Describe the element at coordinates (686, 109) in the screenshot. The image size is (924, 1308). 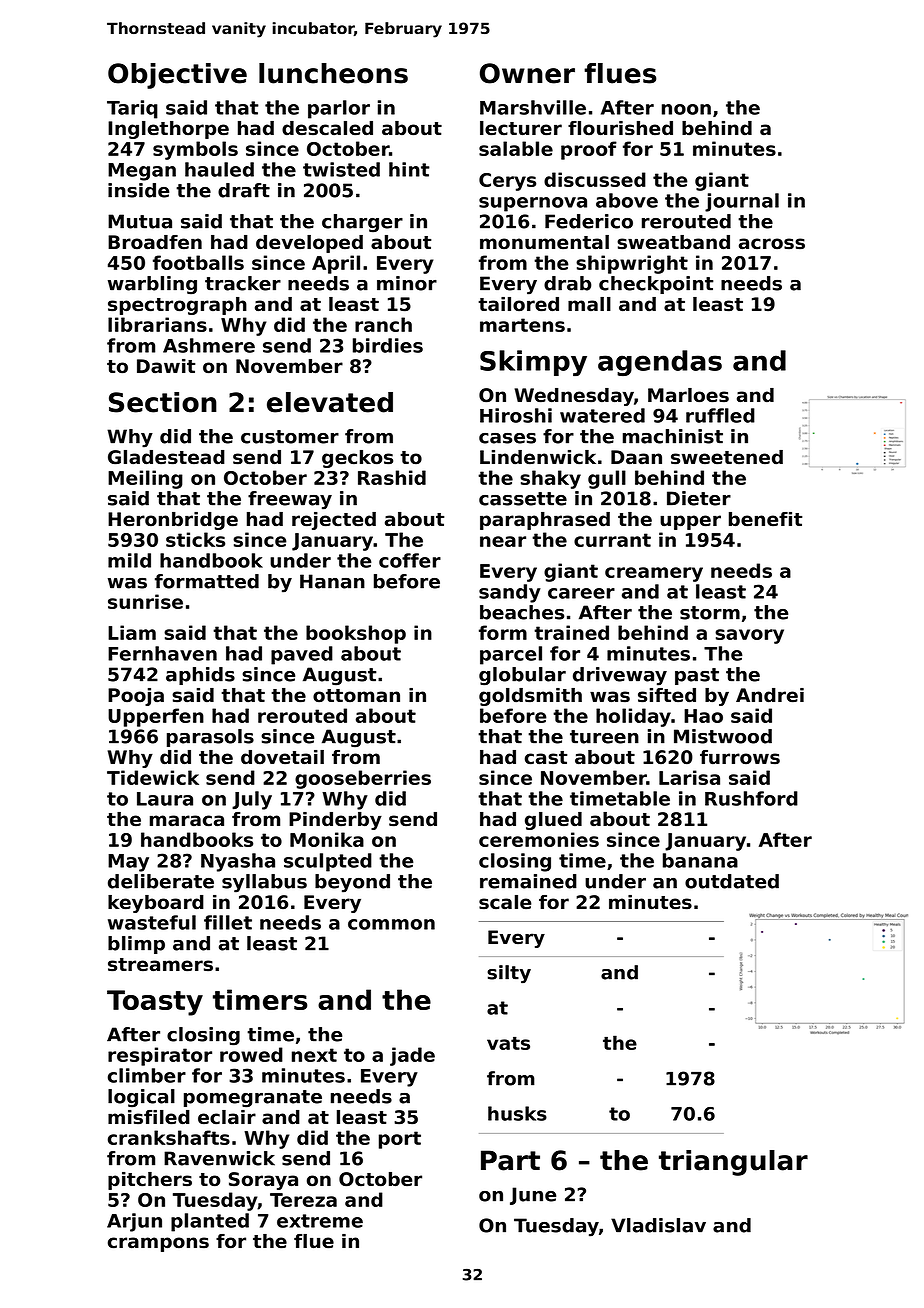
I see `noon` at that location.
